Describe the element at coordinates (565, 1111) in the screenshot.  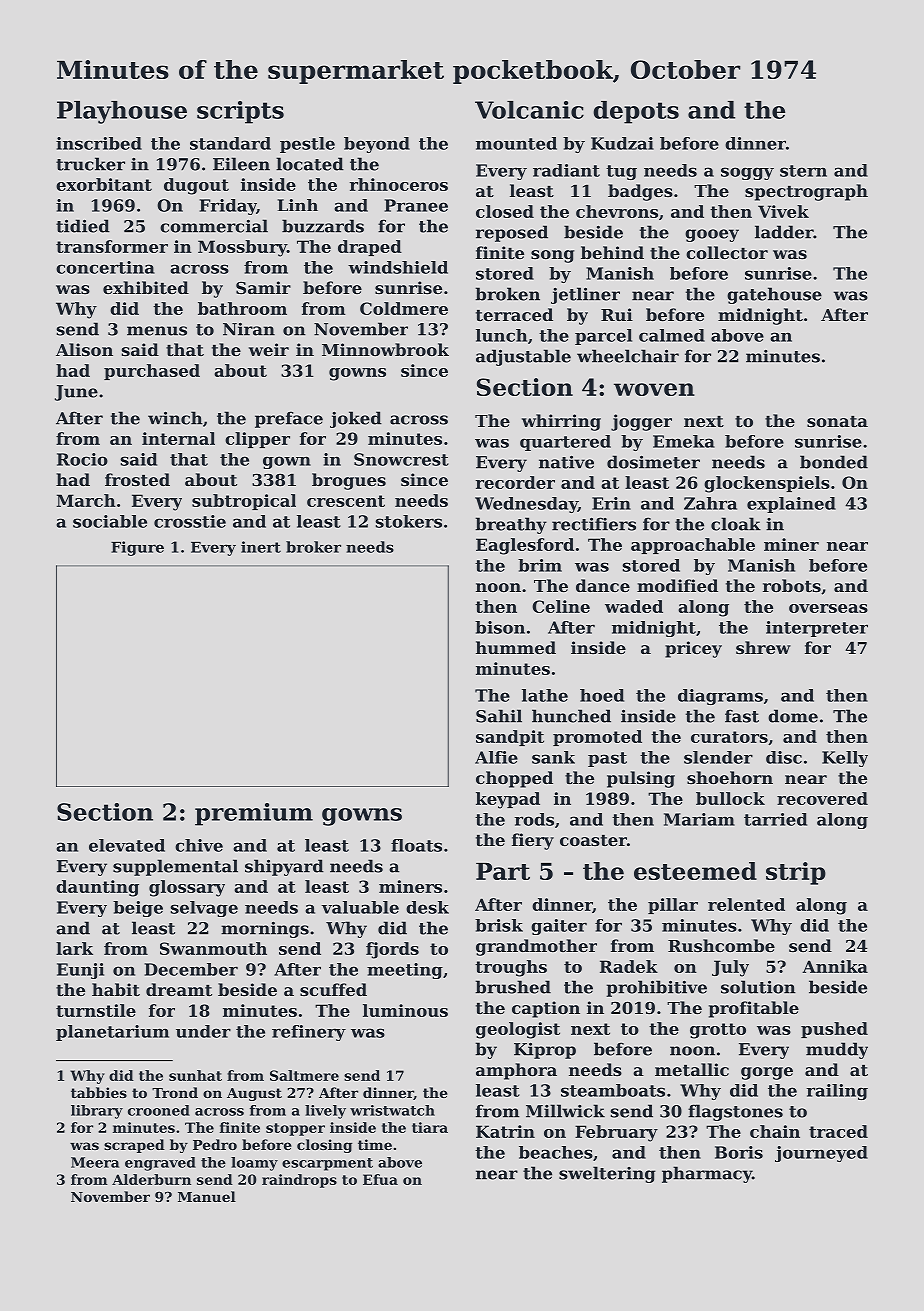
I see `Millwick` at that location.
